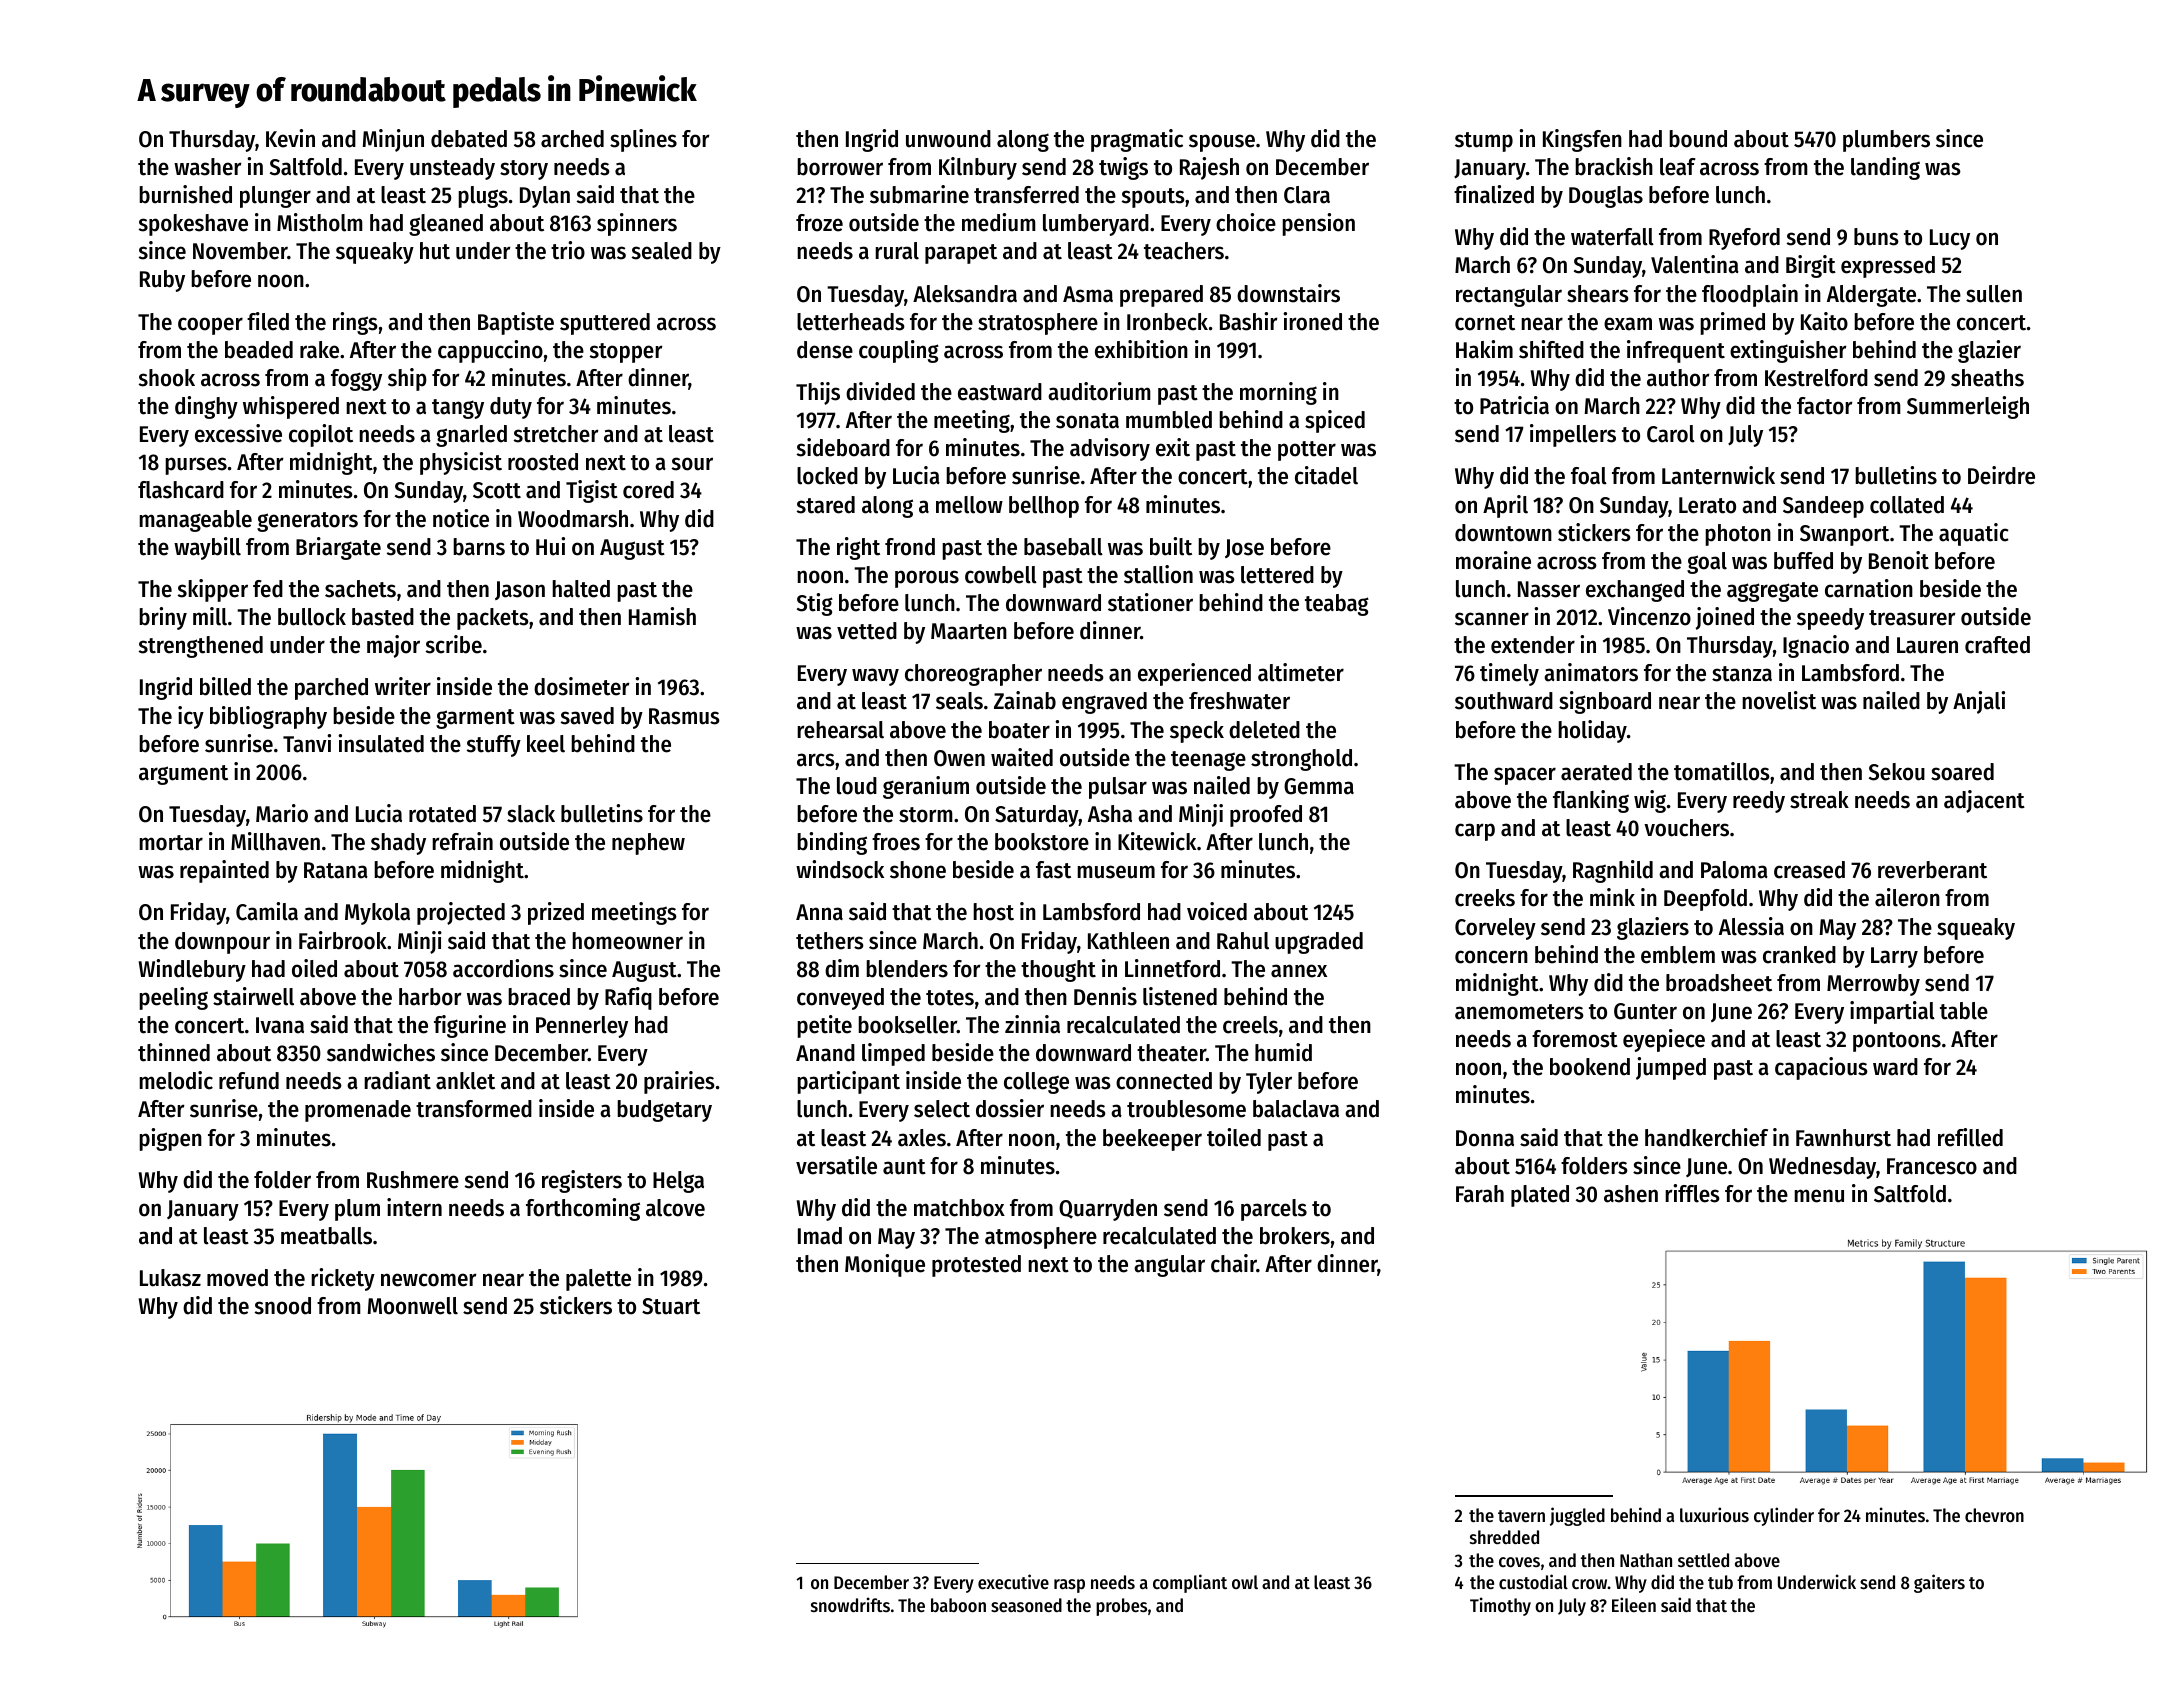 This screenshot has width=2178, height=1683. I want to click on moved, so click(237, 1278).
